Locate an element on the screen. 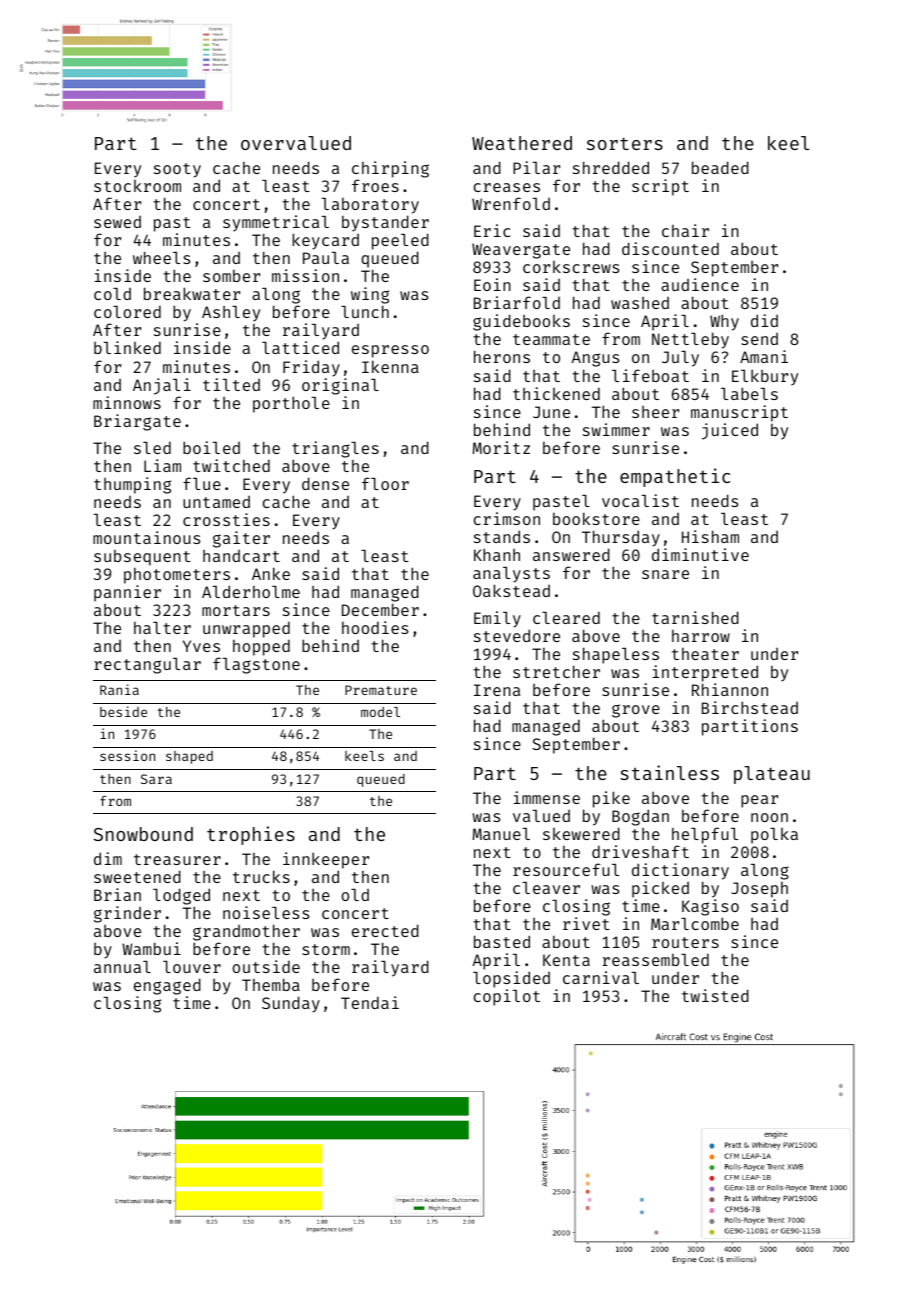 Image resolution: width=908 pixels, height=1316 pixels. sooty is located at coordinates (177, 170).
